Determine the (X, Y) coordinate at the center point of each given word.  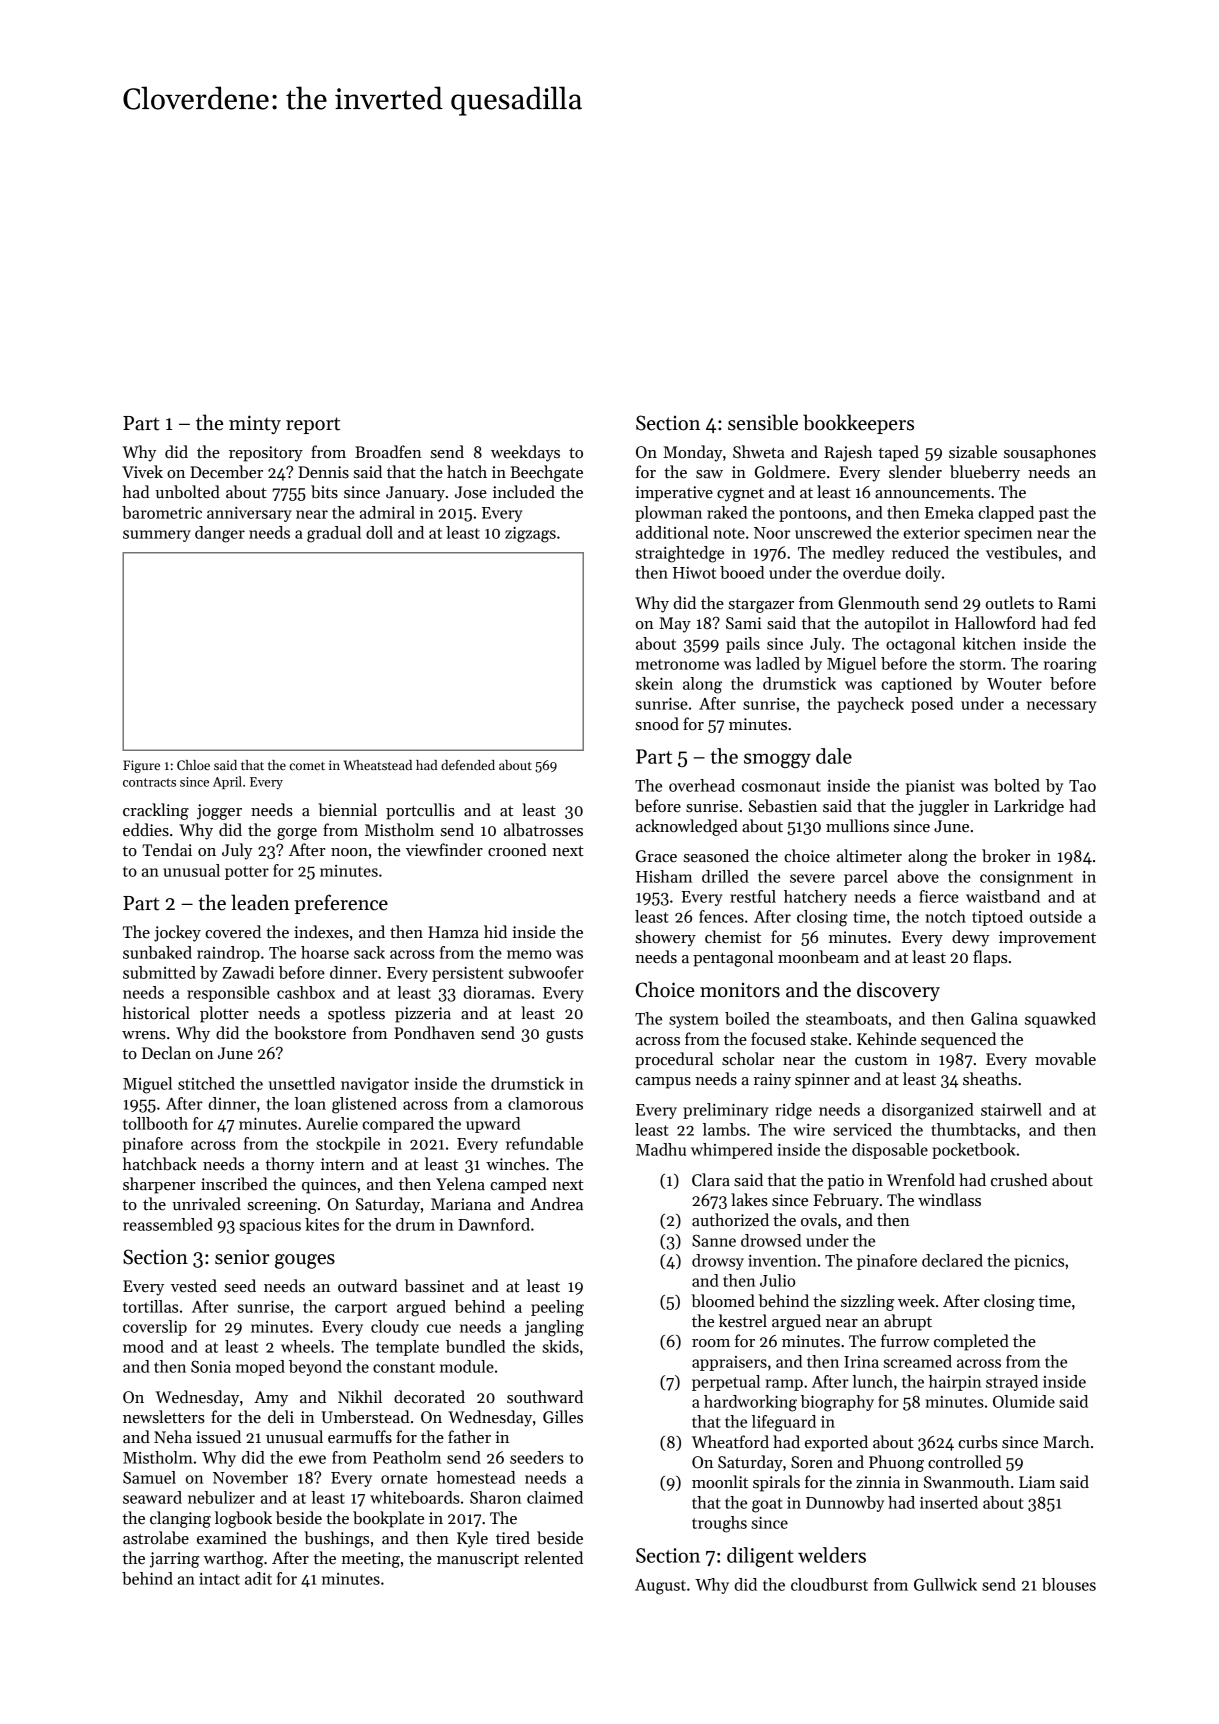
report (313, 425)
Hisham (664, 876)
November (250, 1477)
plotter (224, 1014)
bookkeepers (858, 424)
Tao (1082, 786)
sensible (763, 422)
